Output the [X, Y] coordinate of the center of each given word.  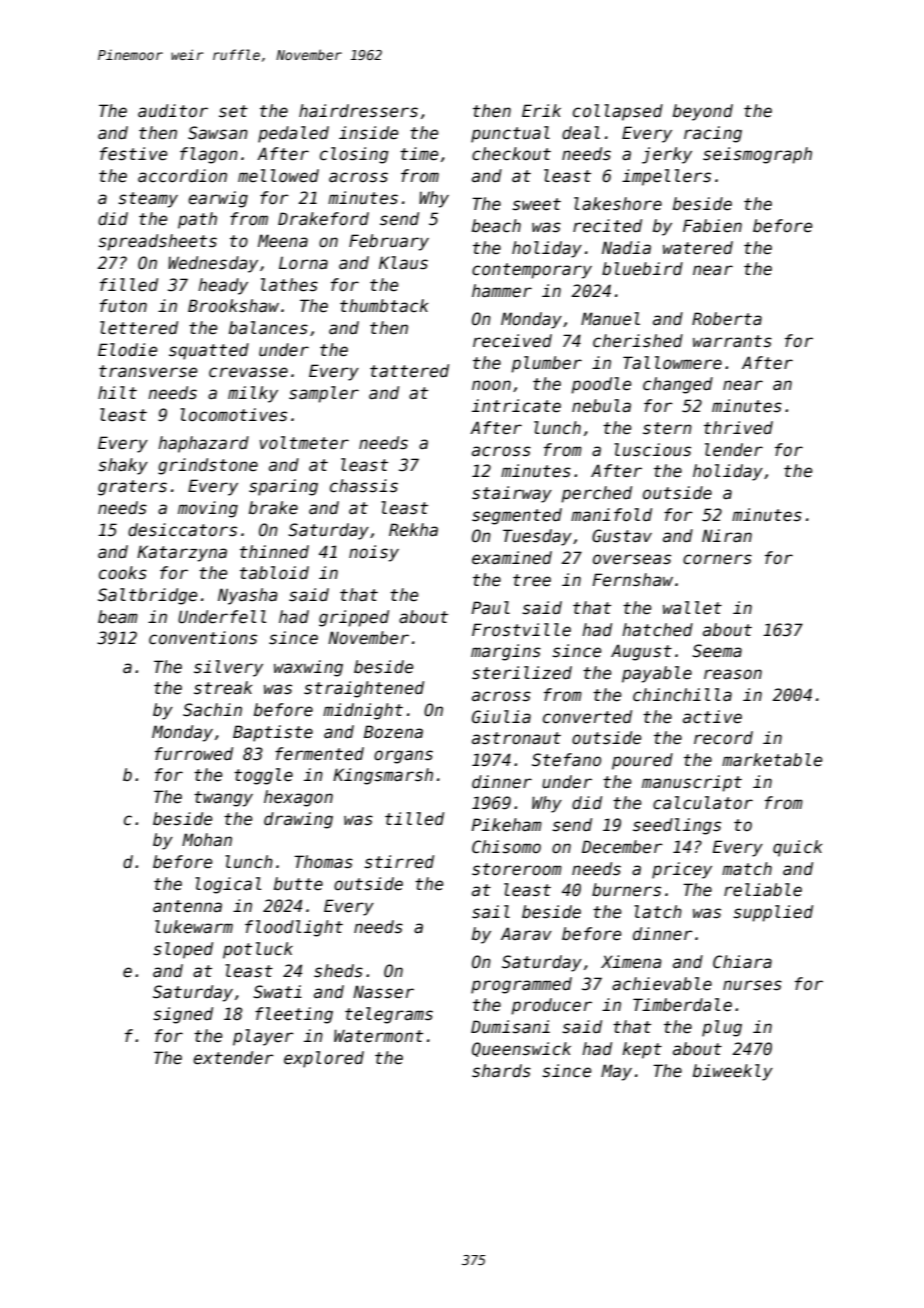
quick [797, 848]
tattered [409, 371]
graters [132, 488]
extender [233, 1058]
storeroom [517, 869]
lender [734, 450]
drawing [298, 820]
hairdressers [358, 111]
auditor [173, 111]
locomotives [233, 415]
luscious [652, 450]
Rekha [413, 530]
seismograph [757, 155]
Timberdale [682, 1005]
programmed [521, 985]
